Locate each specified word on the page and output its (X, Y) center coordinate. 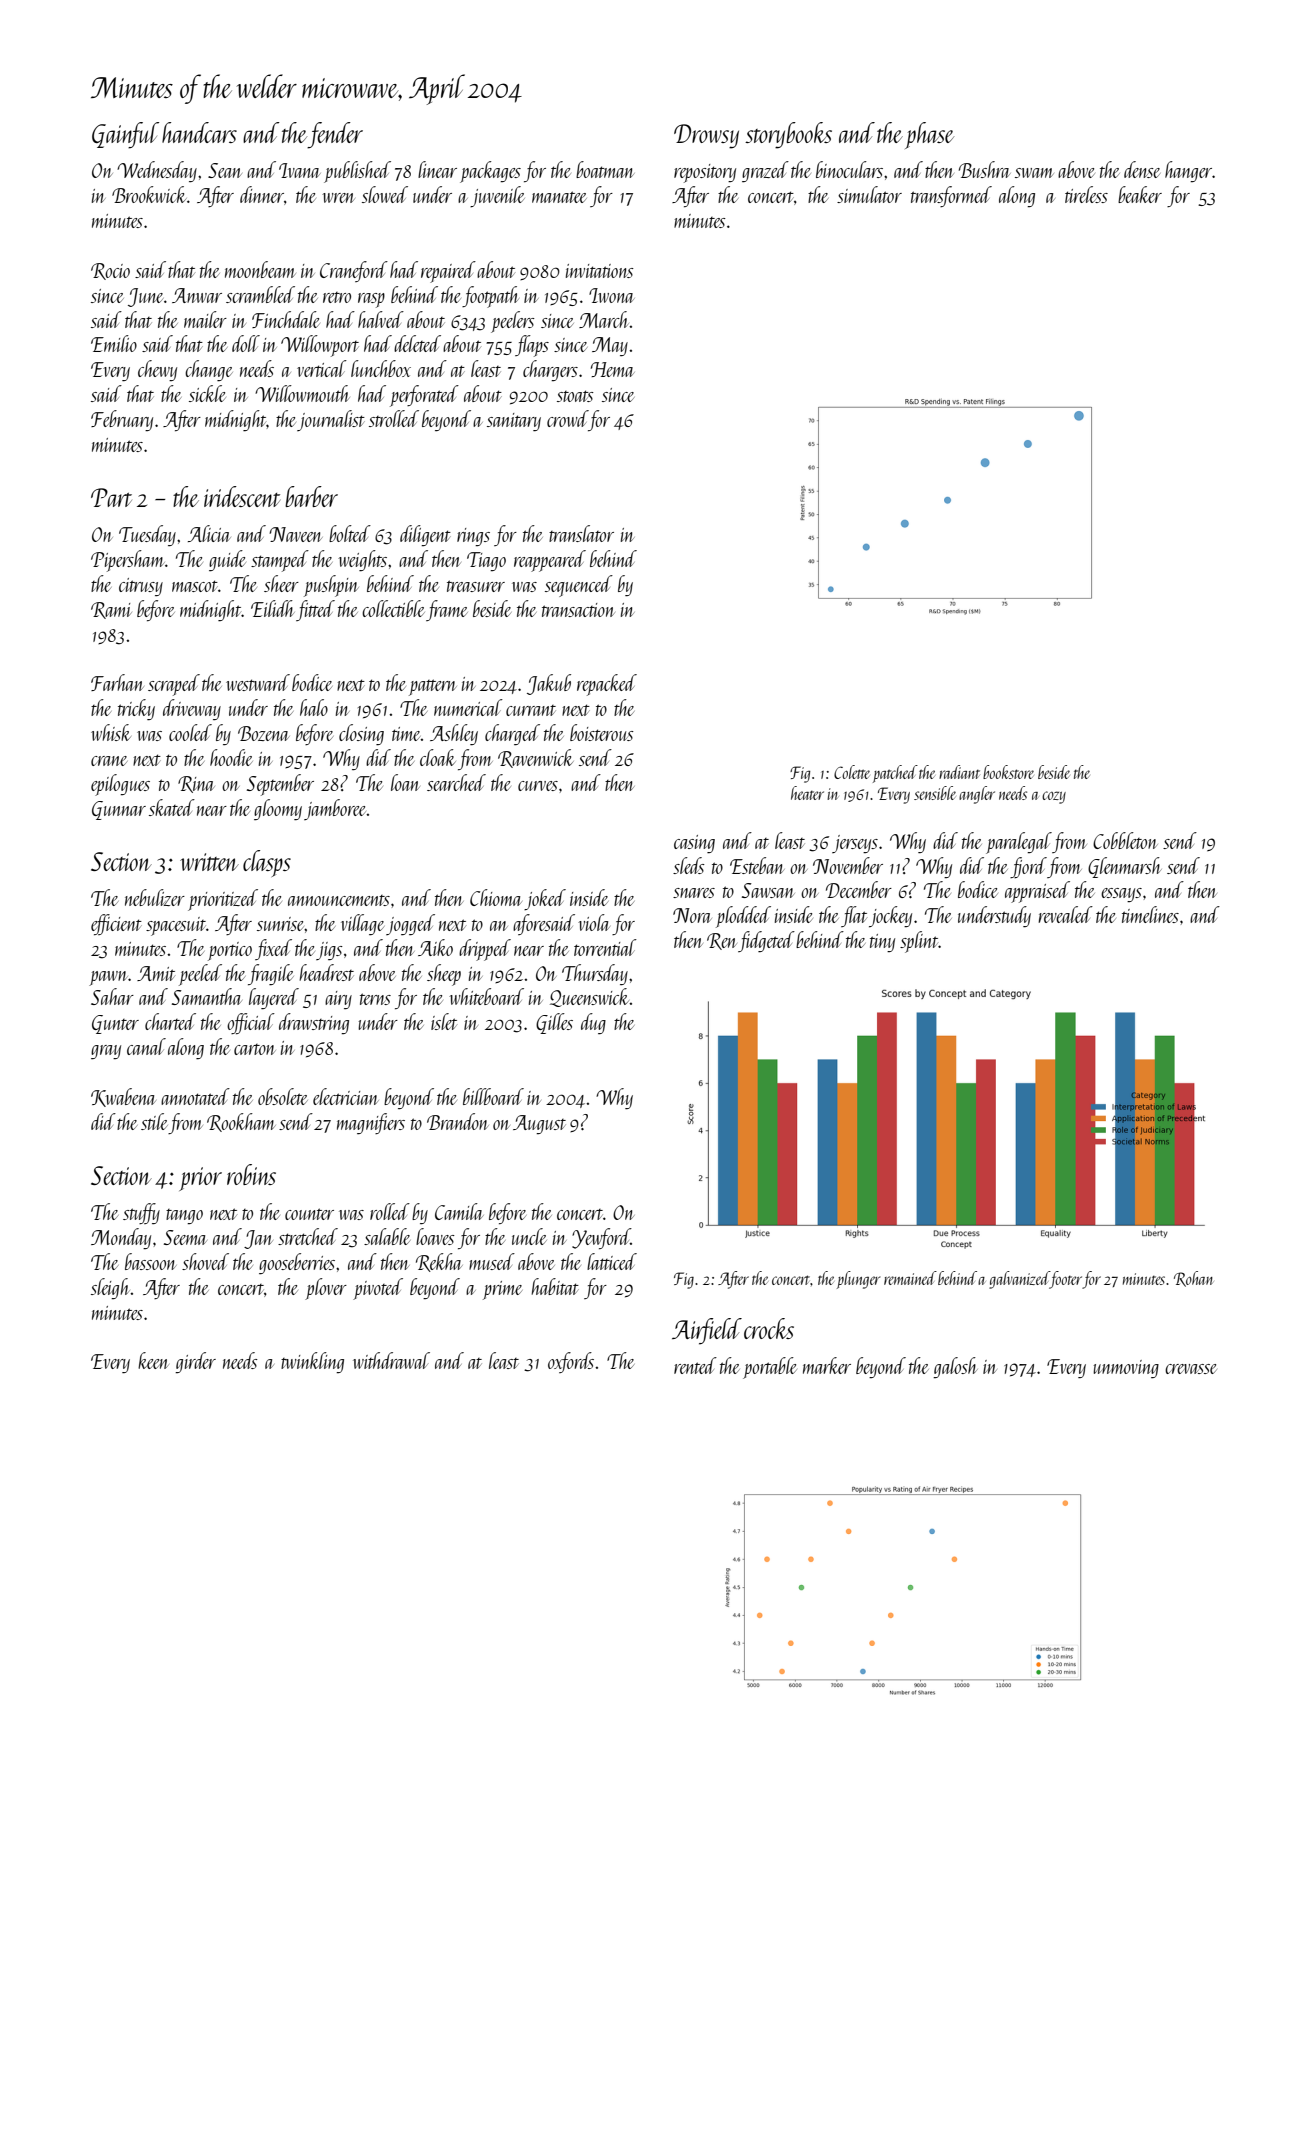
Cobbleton (1125, 840)
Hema (613, 369)
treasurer (476, 586)
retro (337, 297)
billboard (493, 1096)
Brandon (458, 1121)
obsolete (283, 1096)
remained (910, 1278)
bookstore (1008, 772)
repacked (607, 685)
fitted (315, 610)
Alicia (209, 533)
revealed (1066, 914)
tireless (1086, 194)
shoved (205, 1261)
